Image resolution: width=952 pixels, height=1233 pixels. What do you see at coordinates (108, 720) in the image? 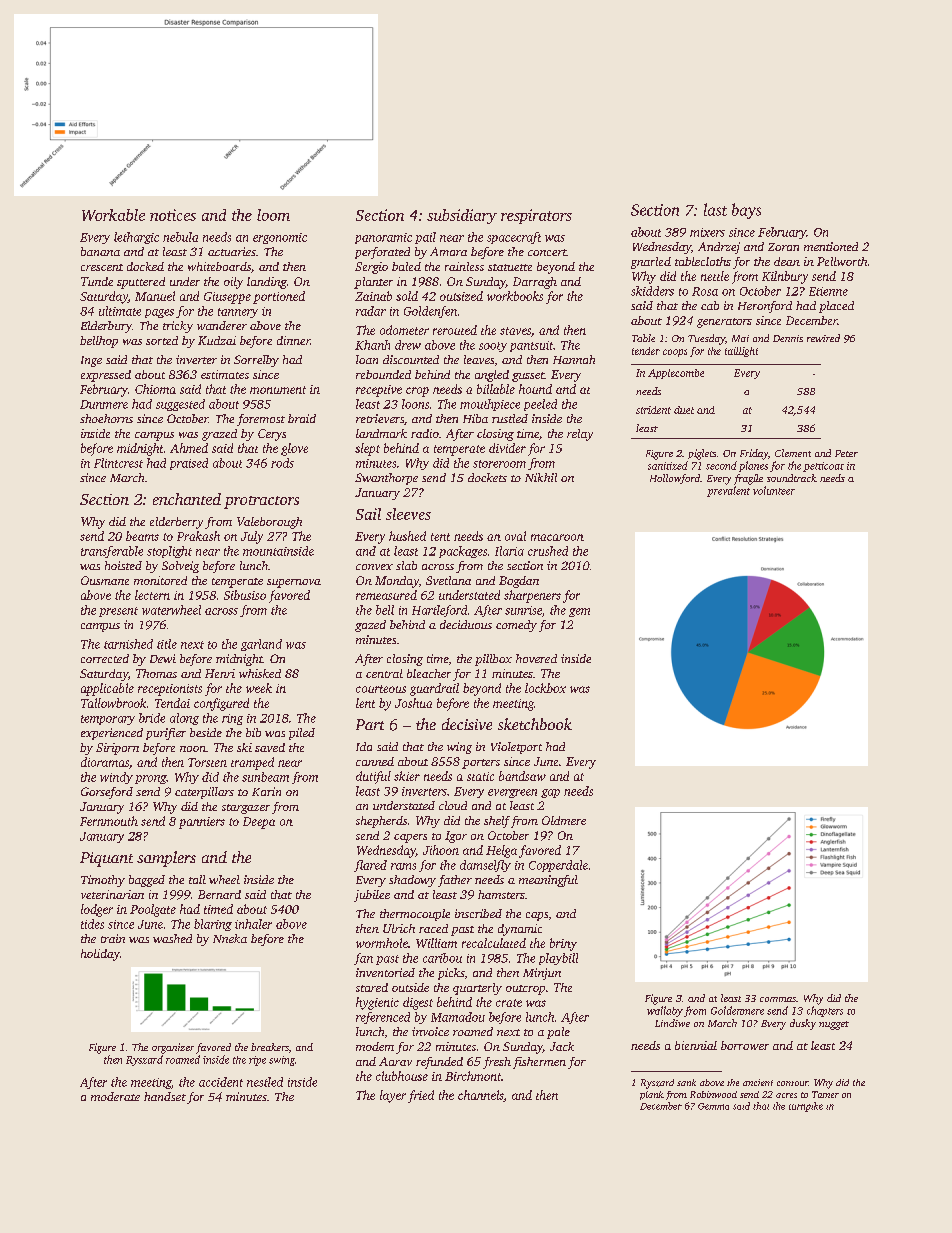
I see `temporary` at bounding box center [108, 720].
